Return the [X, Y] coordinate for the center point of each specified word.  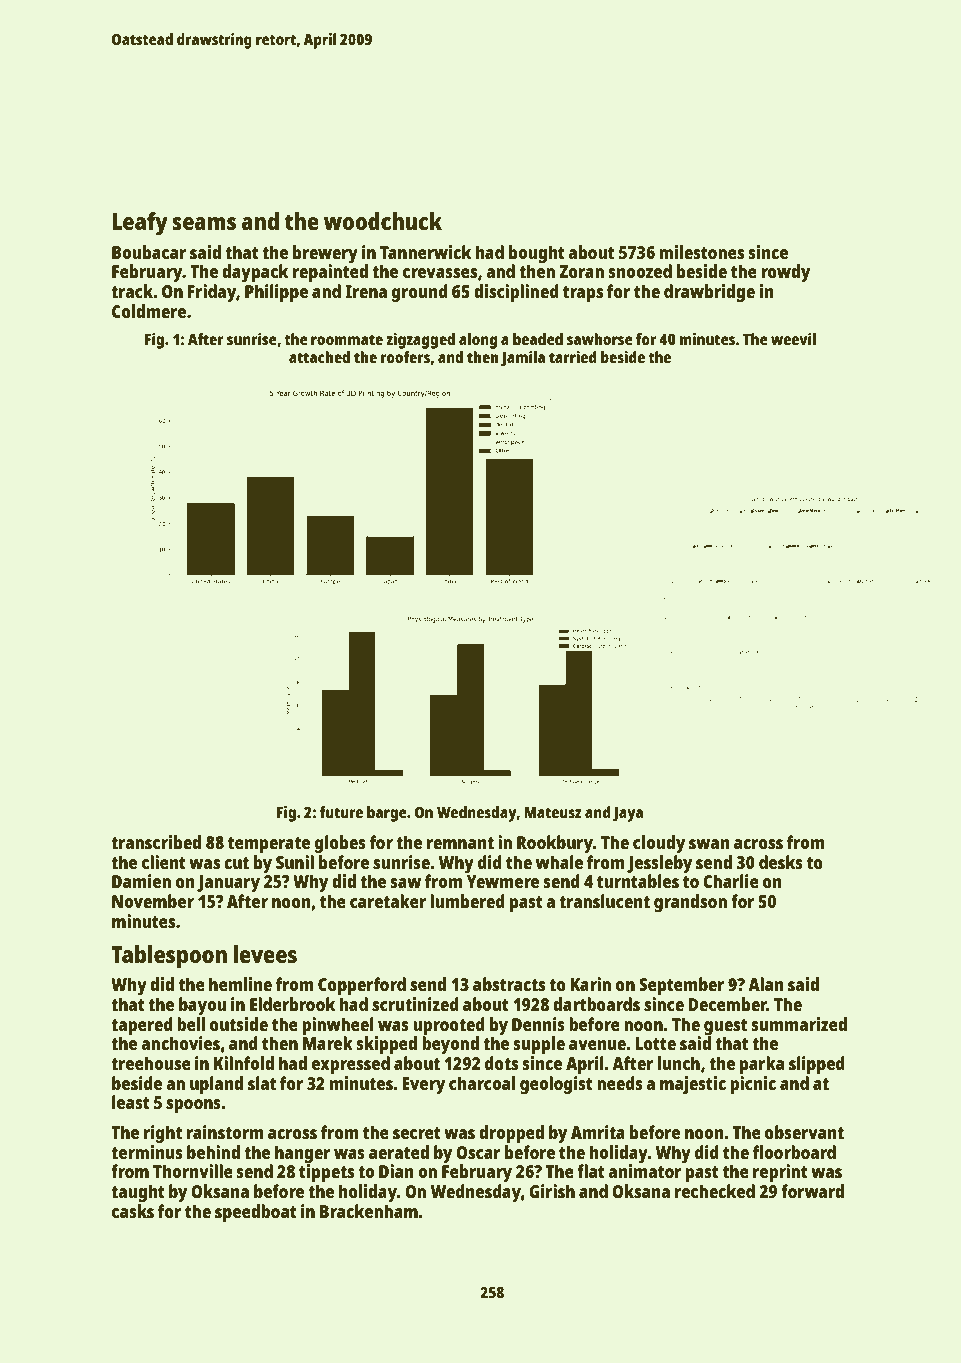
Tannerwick [425, 252]
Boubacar [149, 252]
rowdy [785, 273]
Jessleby [659, 864]
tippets [326, 1173]
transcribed [156, 842]
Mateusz [553, 812]
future [341, 812]
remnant [460, 843]
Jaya [628, 814]
